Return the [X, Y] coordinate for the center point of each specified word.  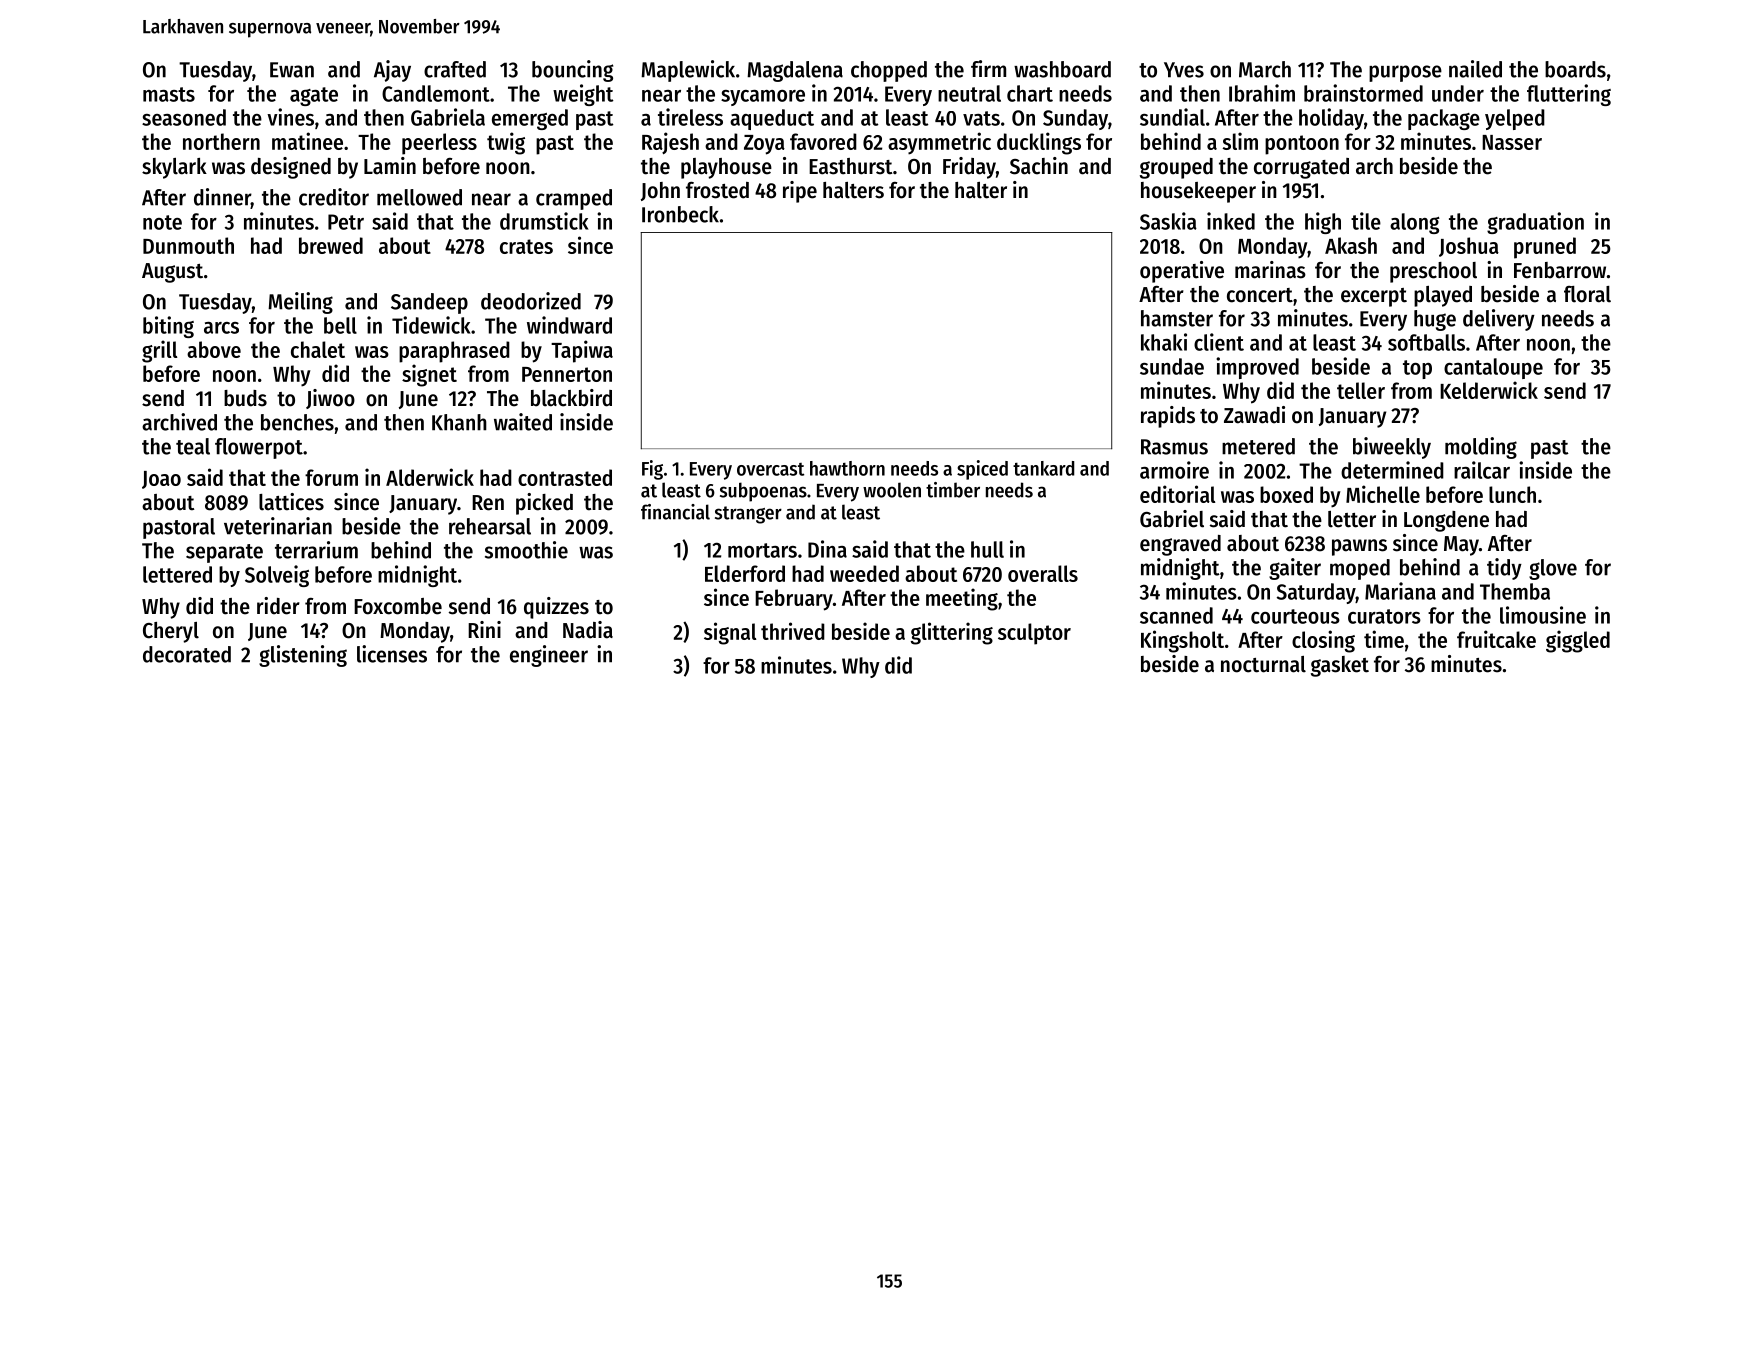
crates [526, 246]
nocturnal [1263, 664]
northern [221, 141]
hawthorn [847, 468]
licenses [392, 654]
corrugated [1301, 168]
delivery [1499, 320]
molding [1481, 448]
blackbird [571, 398]
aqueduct [772, 119]
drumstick [544, 221]
